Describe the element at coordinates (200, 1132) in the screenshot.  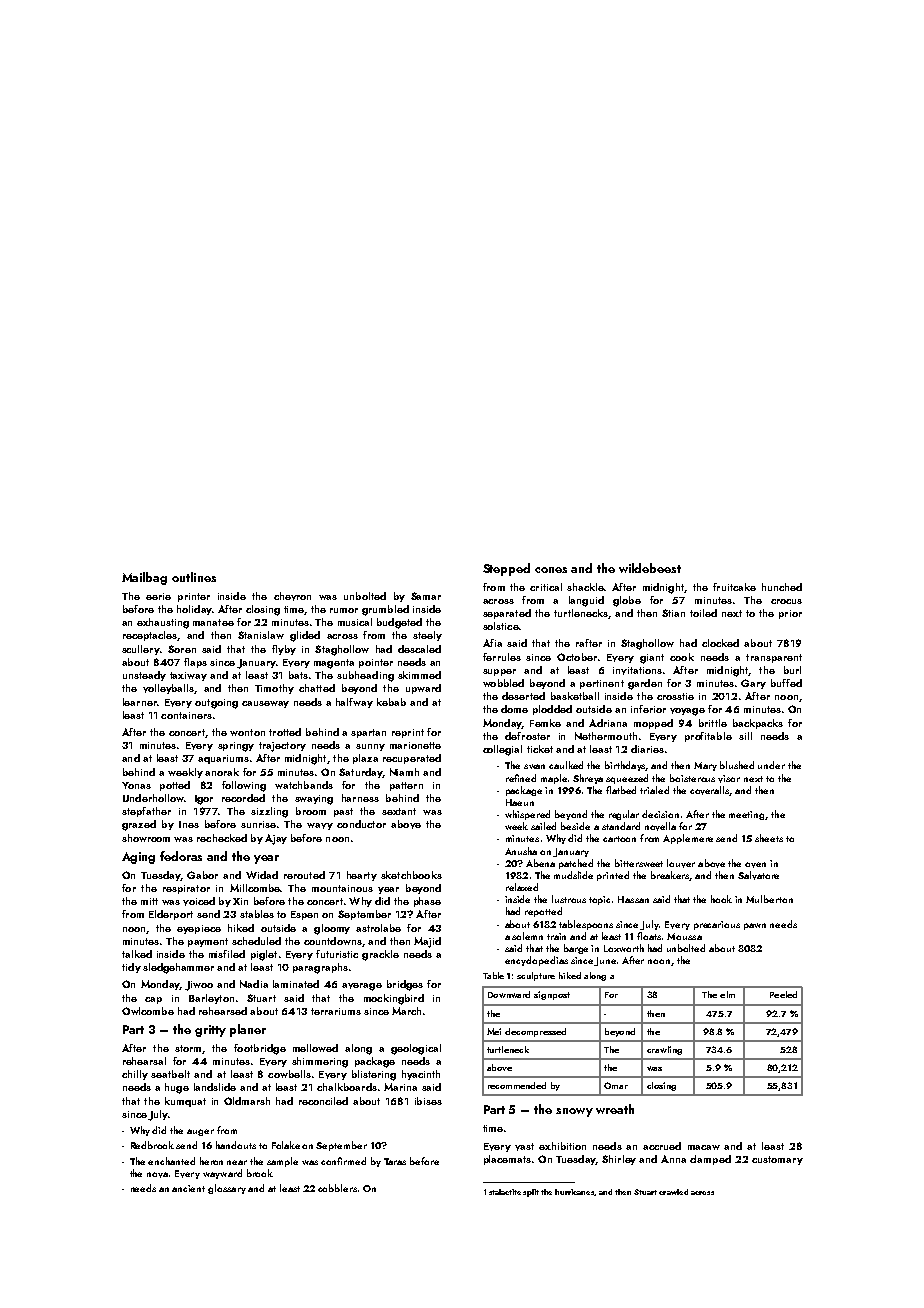
I see `auger` at that location.
